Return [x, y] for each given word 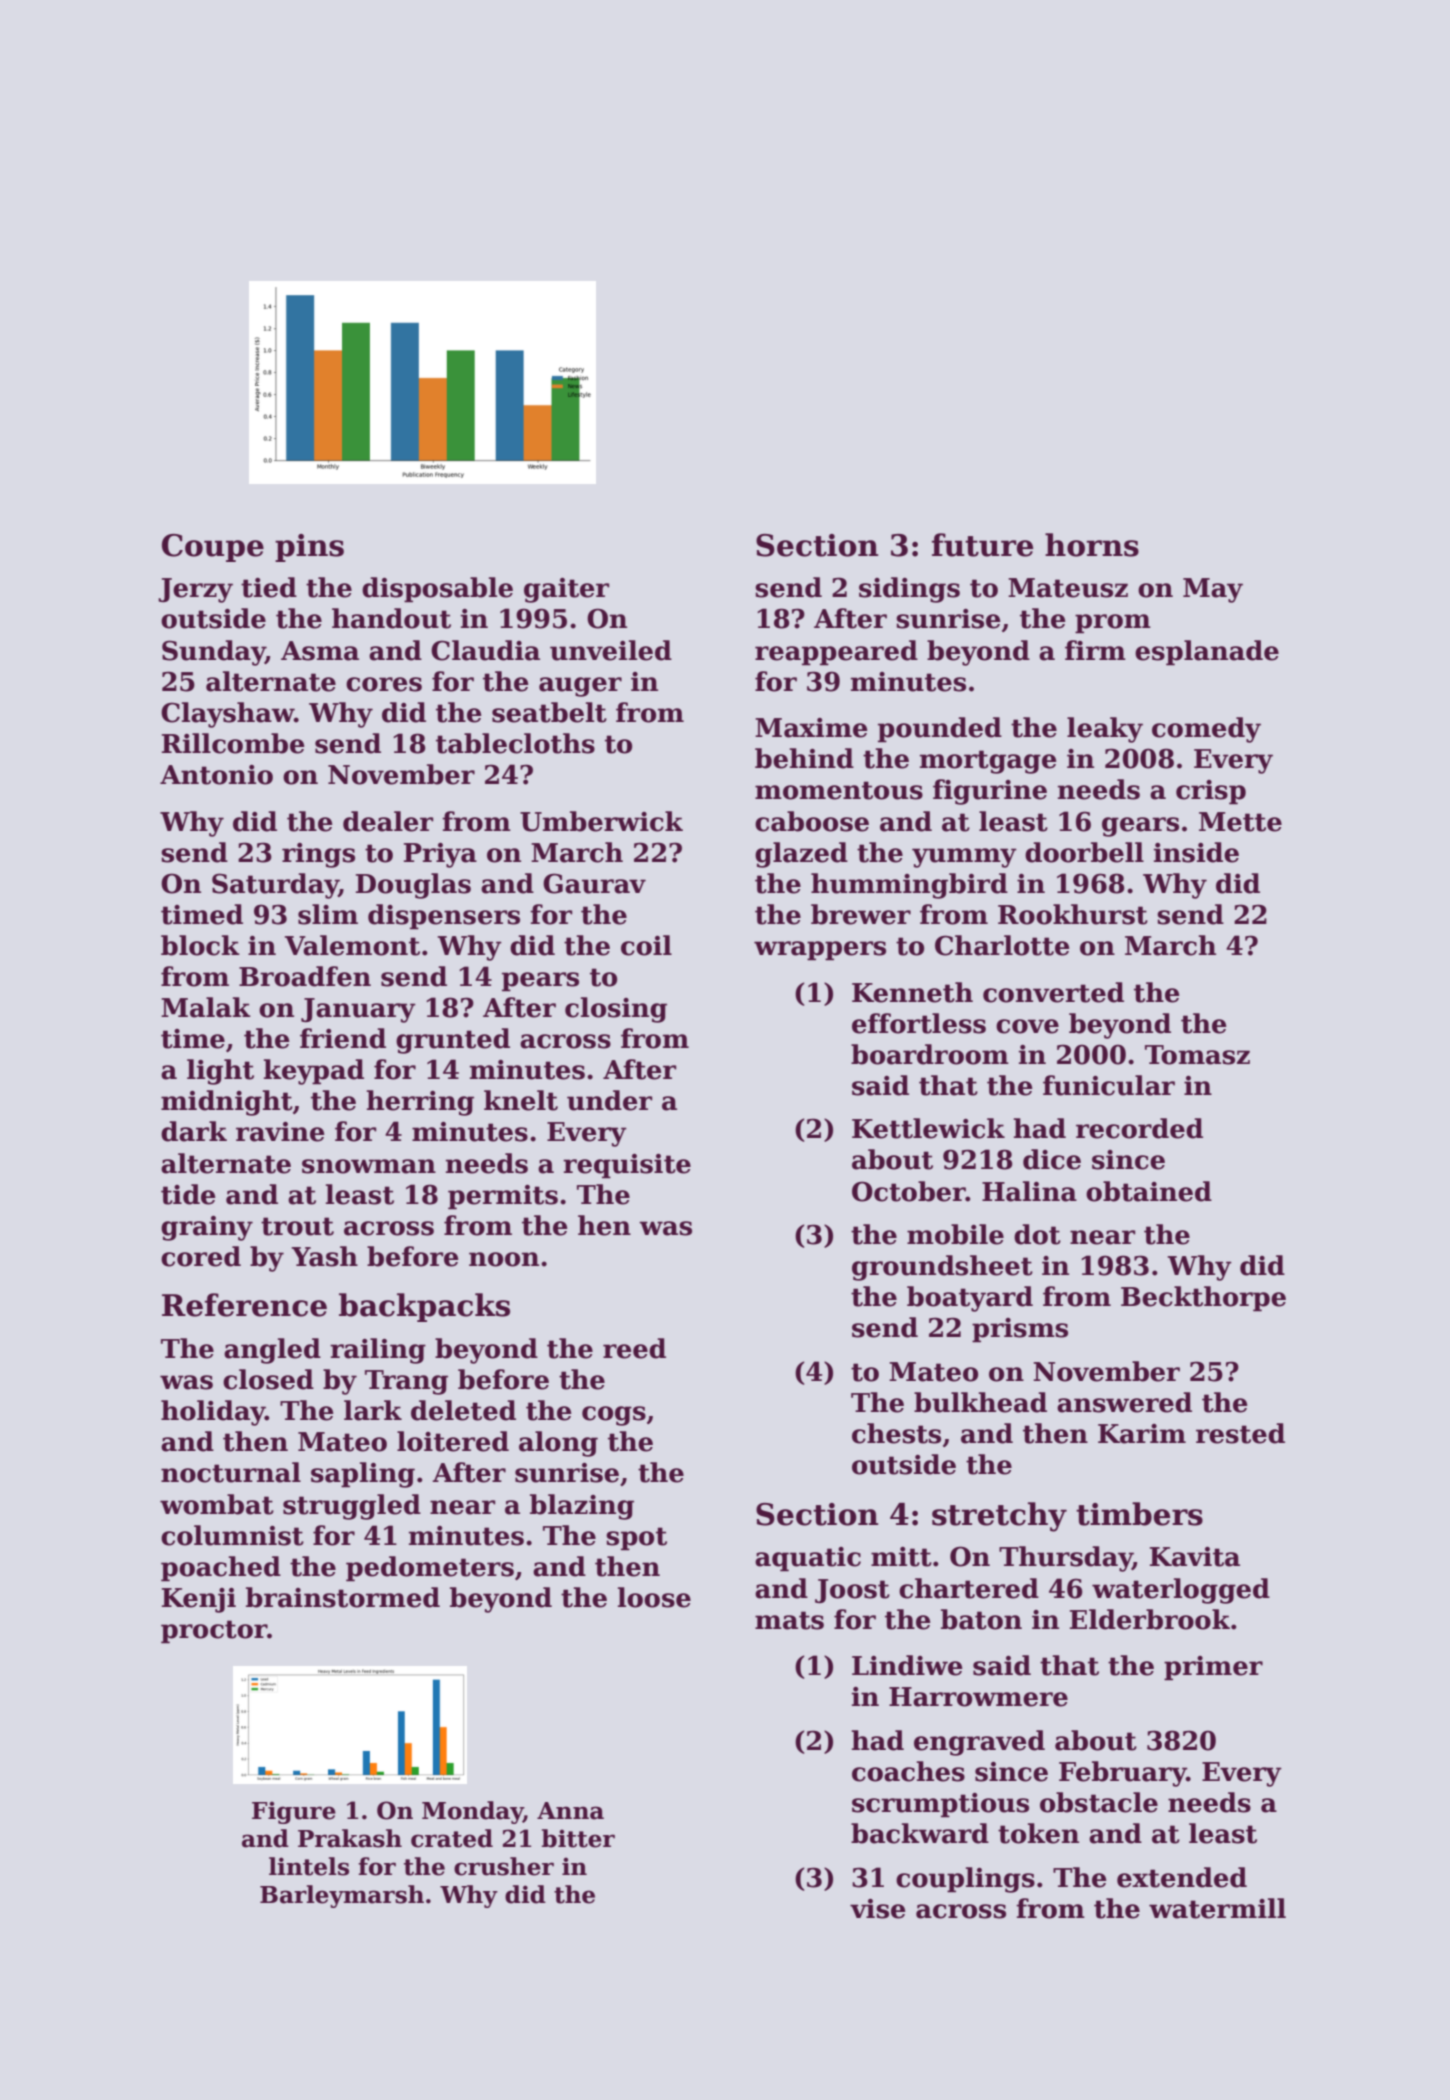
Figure [294, 1812]
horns [1092, 545]
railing [378, 1351]
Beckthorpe [1203, 1299]
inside [1196, 852]
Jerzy [195, 590]
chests [896, 1433]
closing [616, 1010]
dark [194, 1131]
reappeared [836, 653]
